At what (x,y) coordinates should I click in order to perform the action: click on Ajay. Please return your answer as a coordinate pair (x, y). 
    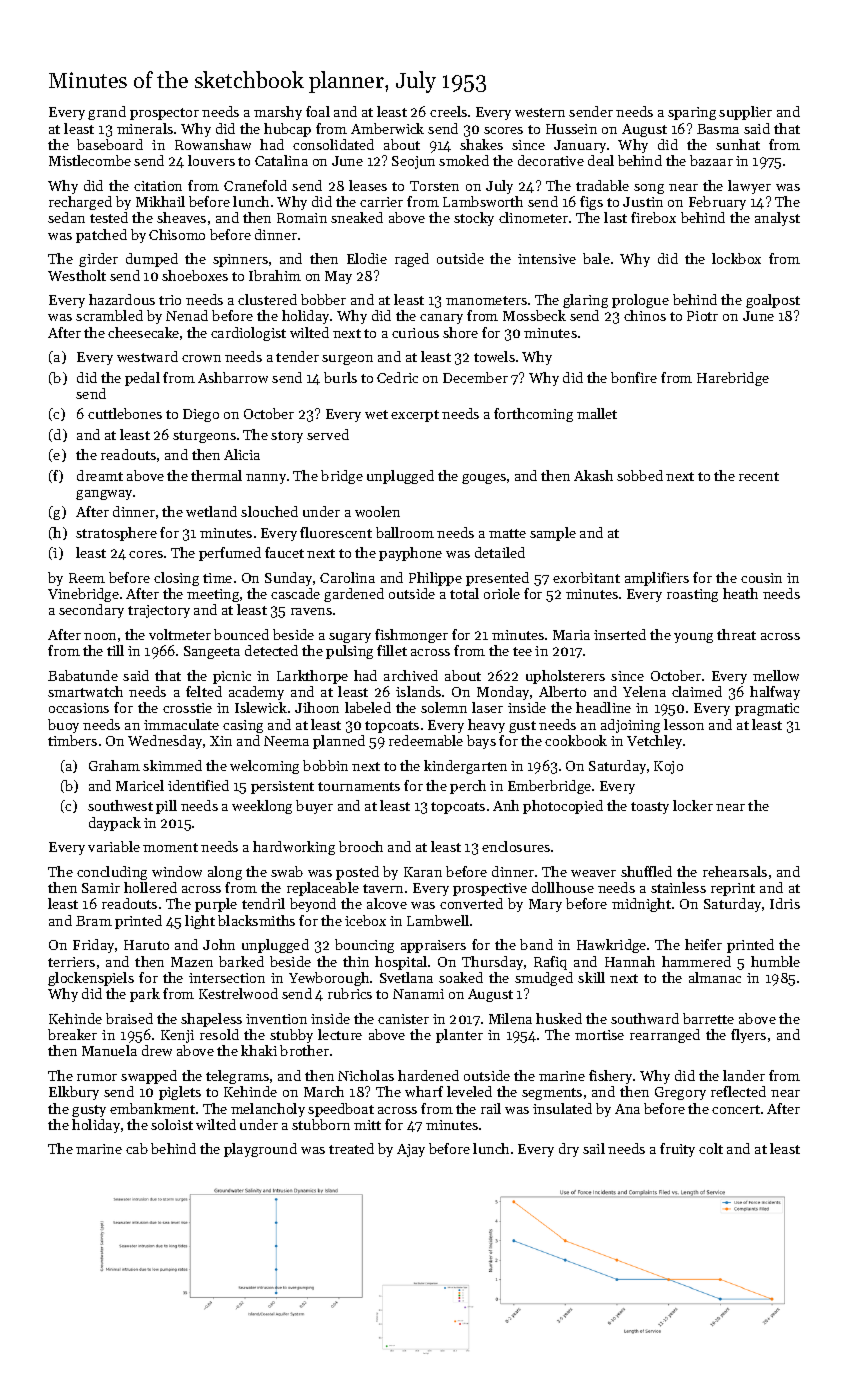
    Looking at the image, I should click on (411, 1150).
